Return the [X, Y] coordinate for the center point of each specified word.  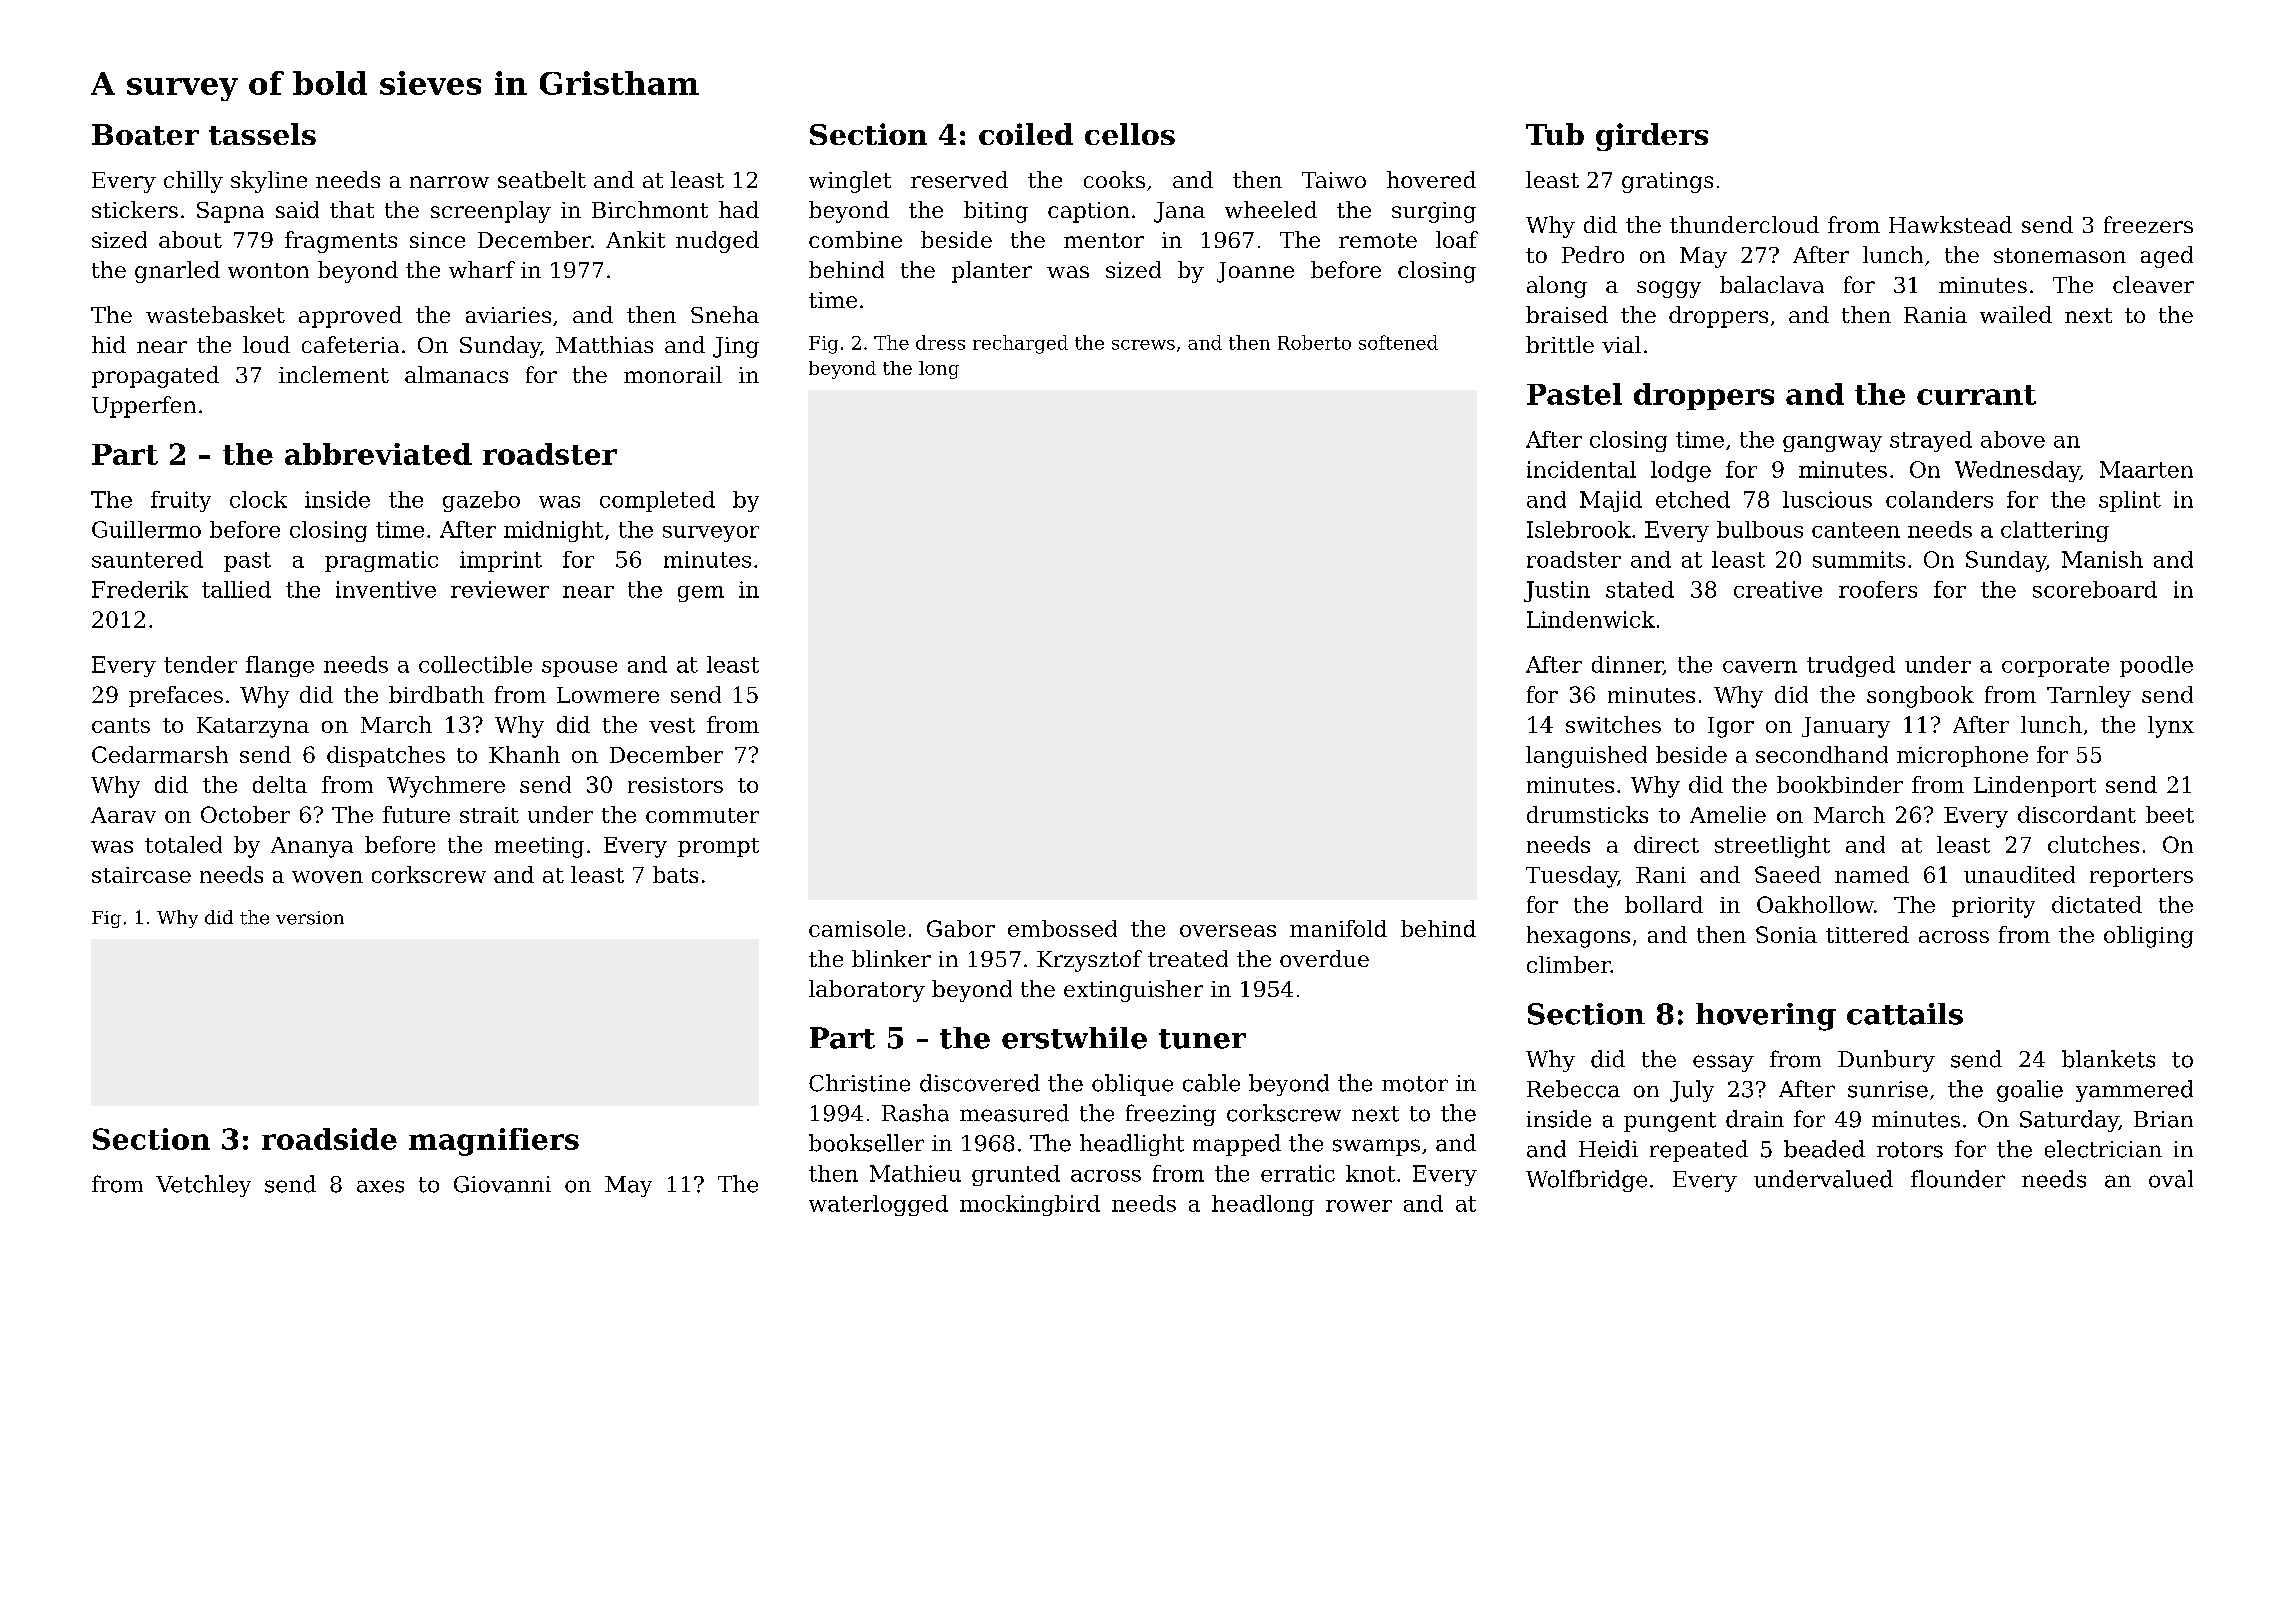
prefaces [176, 696]
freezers [2148, 224]
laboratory [867, 991]
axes [380, 1186]
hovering [1766, 1017]
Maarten [2146, 469]
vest [672, 725]
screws [1143, 345]
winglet [850, 182]
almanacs [456, 374]
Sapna [230, 212]
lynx [2171, 727]
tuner [1202, 1039]
